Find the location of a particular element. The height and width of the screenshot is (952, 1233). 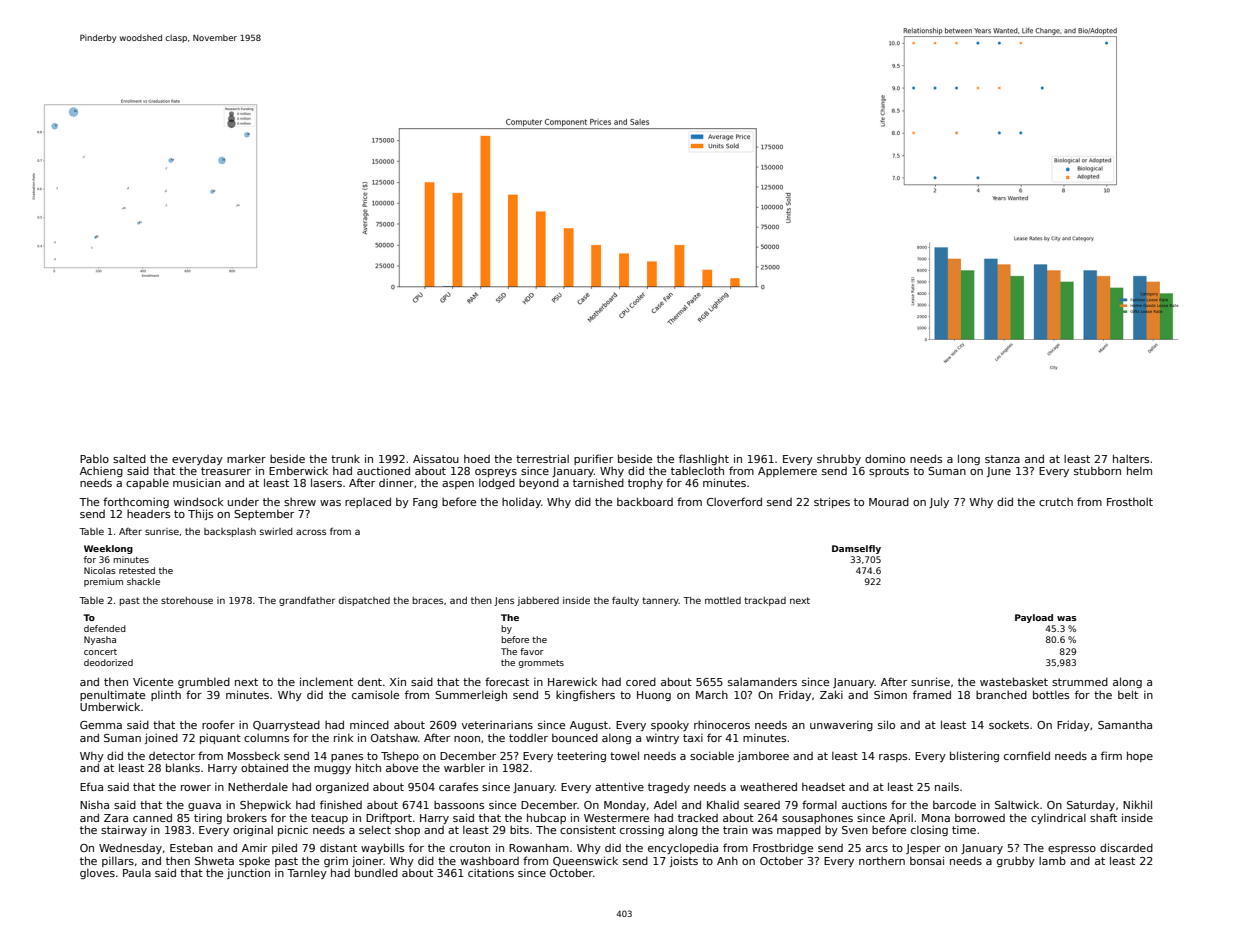

across is located at coordinates (311, 532).
